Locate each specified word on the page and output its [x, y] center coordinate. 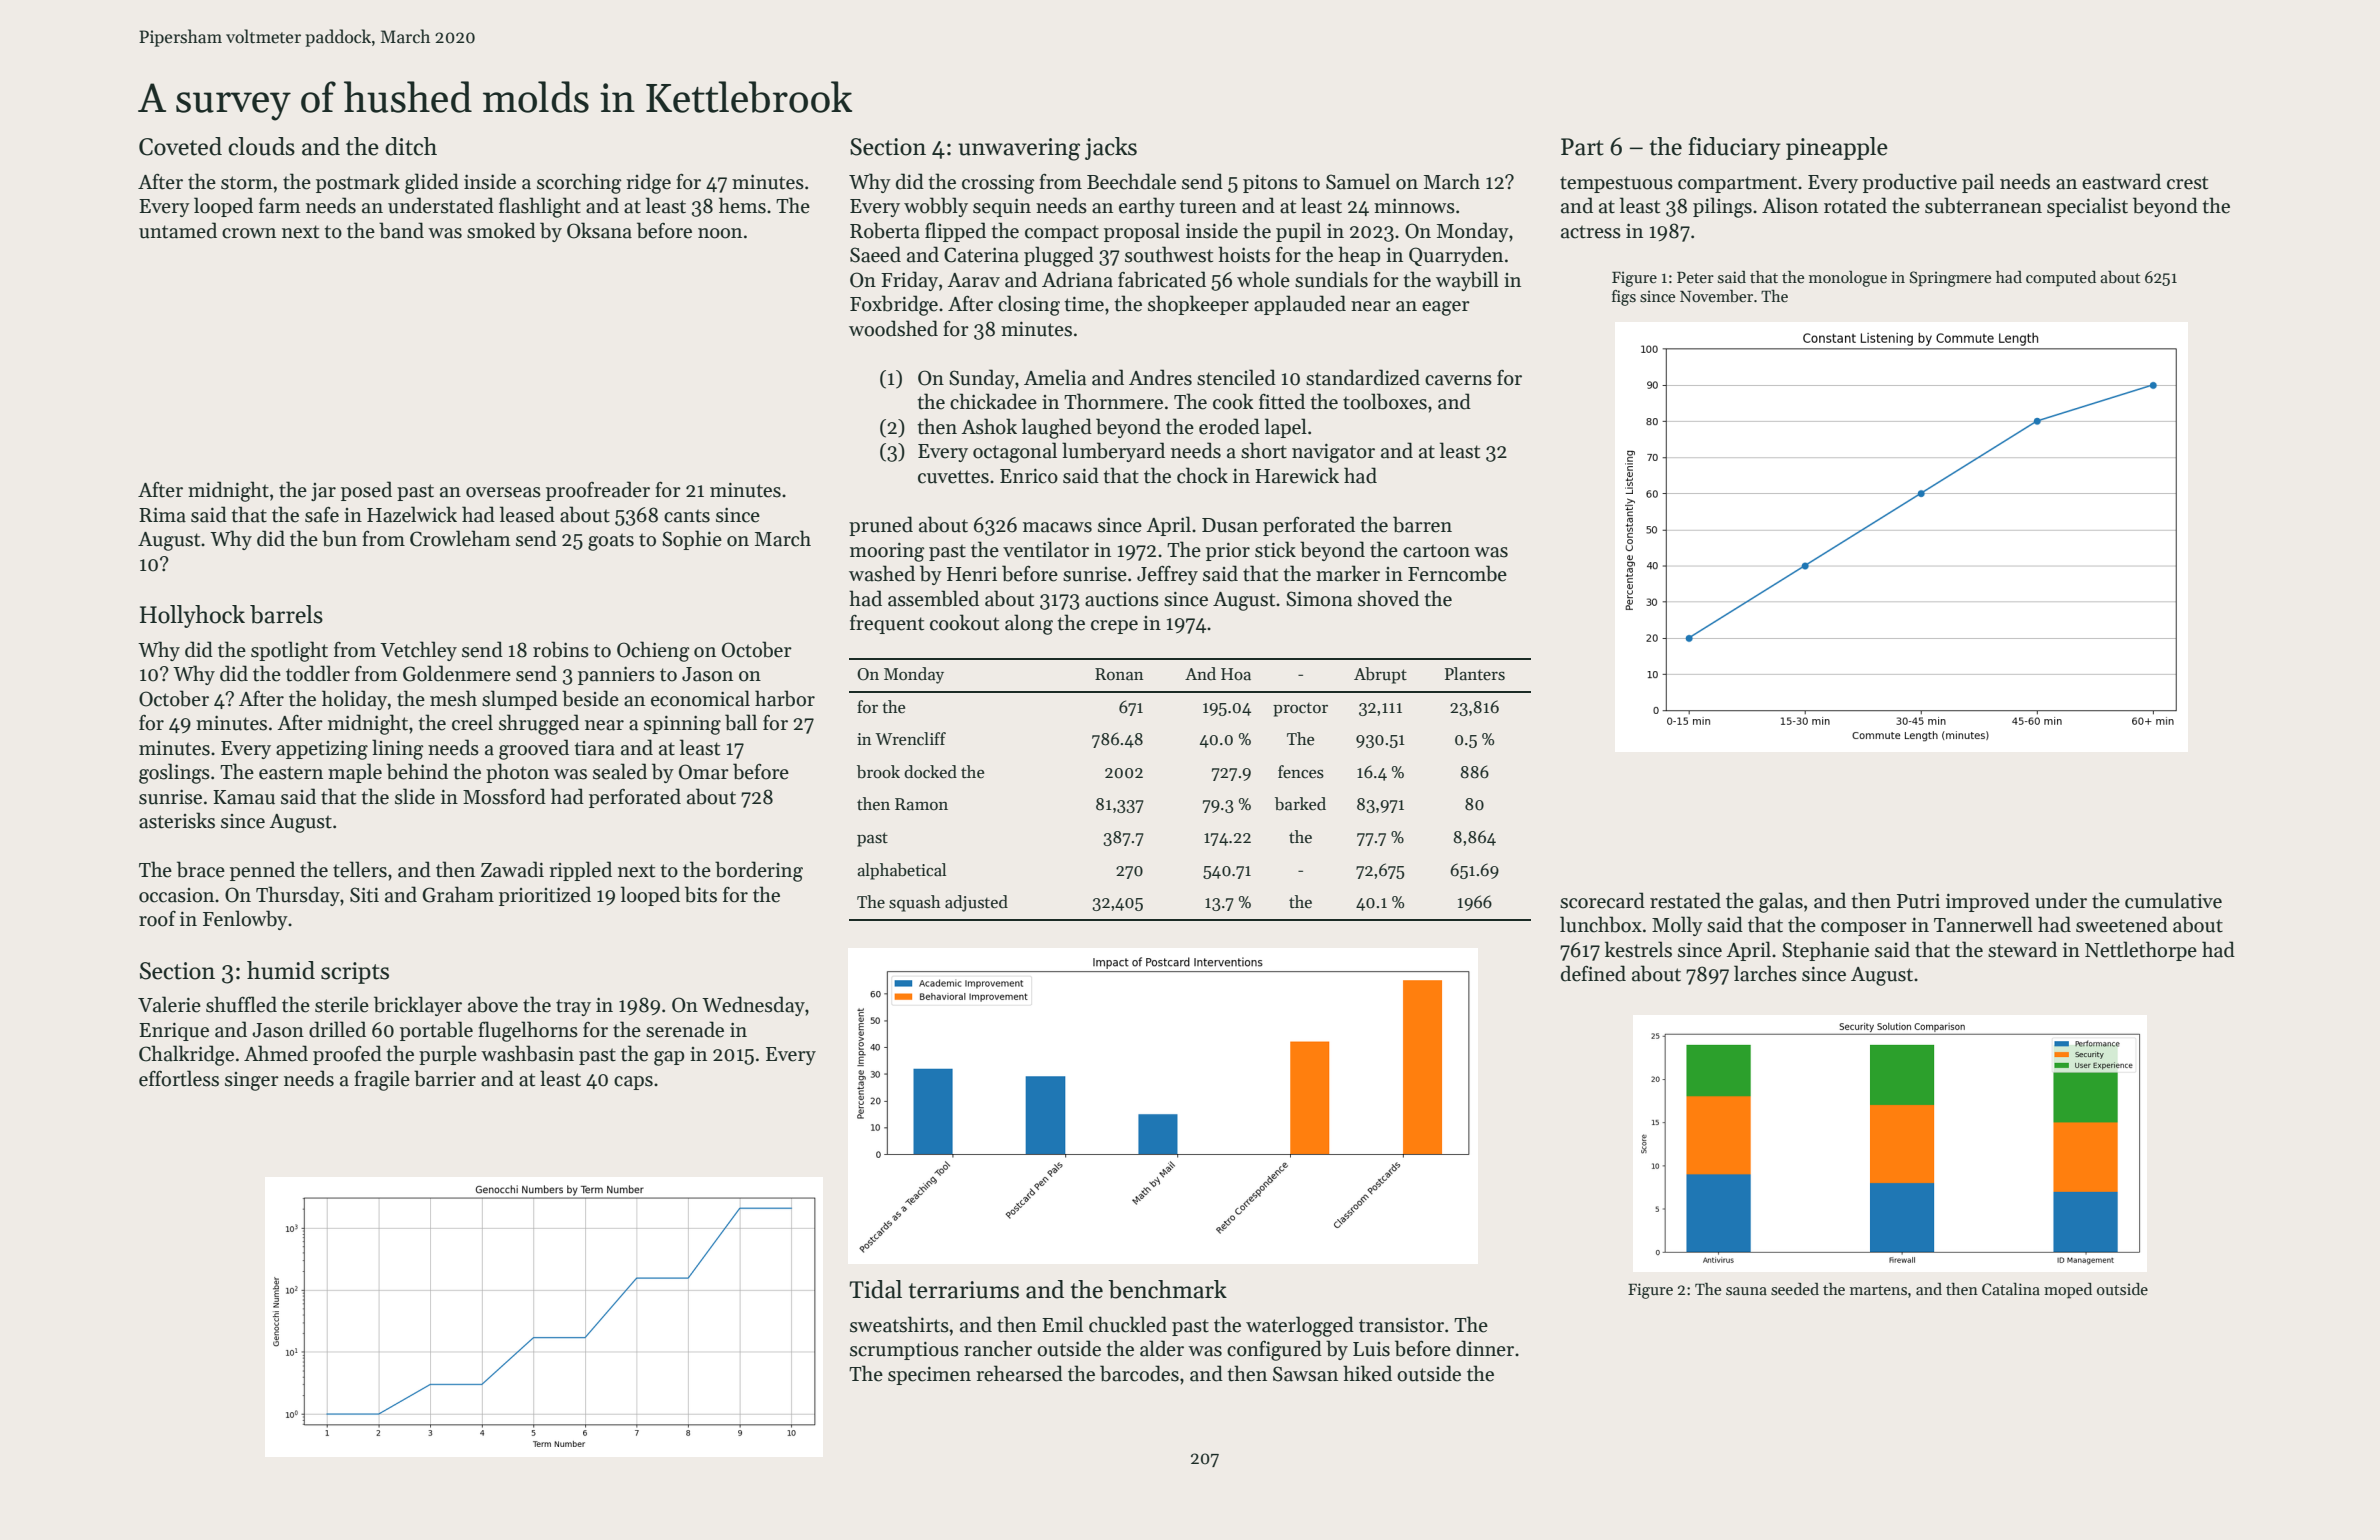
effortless [179, 1078]
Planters [1475, 674]
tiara [594, 748]
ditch [411, 146]
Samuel [1358, 181]
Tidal [875, 1289]
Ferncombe [1457, 573]
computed [2061, 279]
